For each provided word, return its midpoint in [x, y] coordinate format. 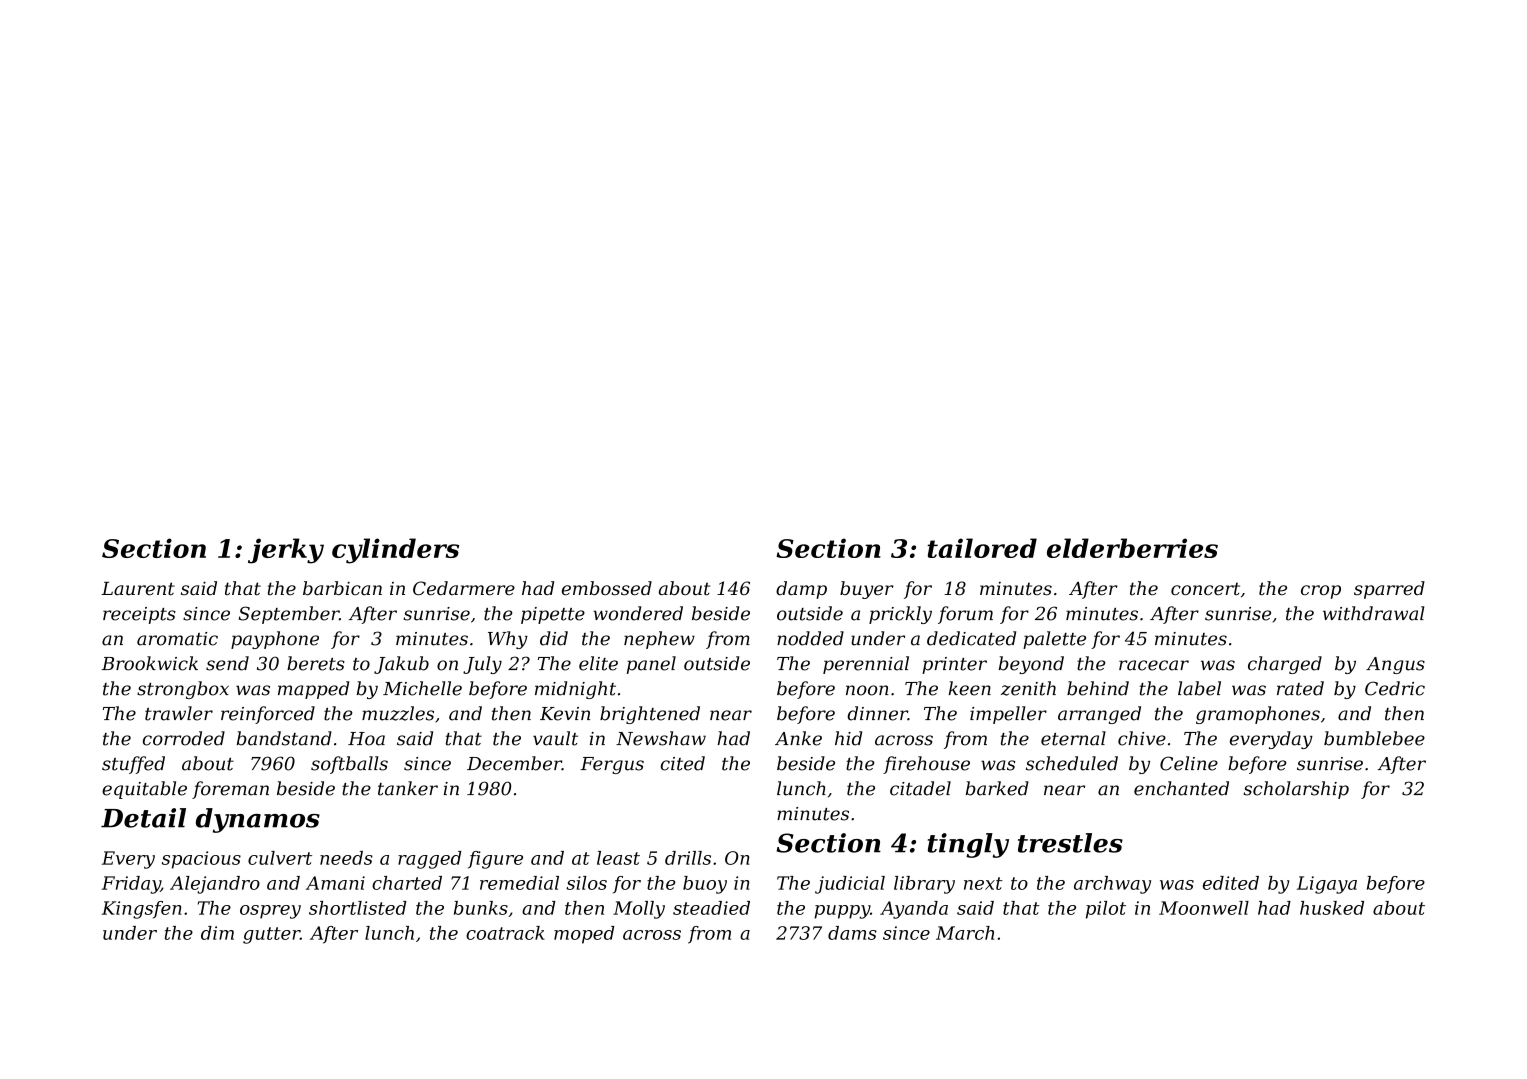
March [965, 933]
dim [217, 933]
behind [1098, 688]
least [618, 858]
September [289, 615]
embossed [607, 588]
